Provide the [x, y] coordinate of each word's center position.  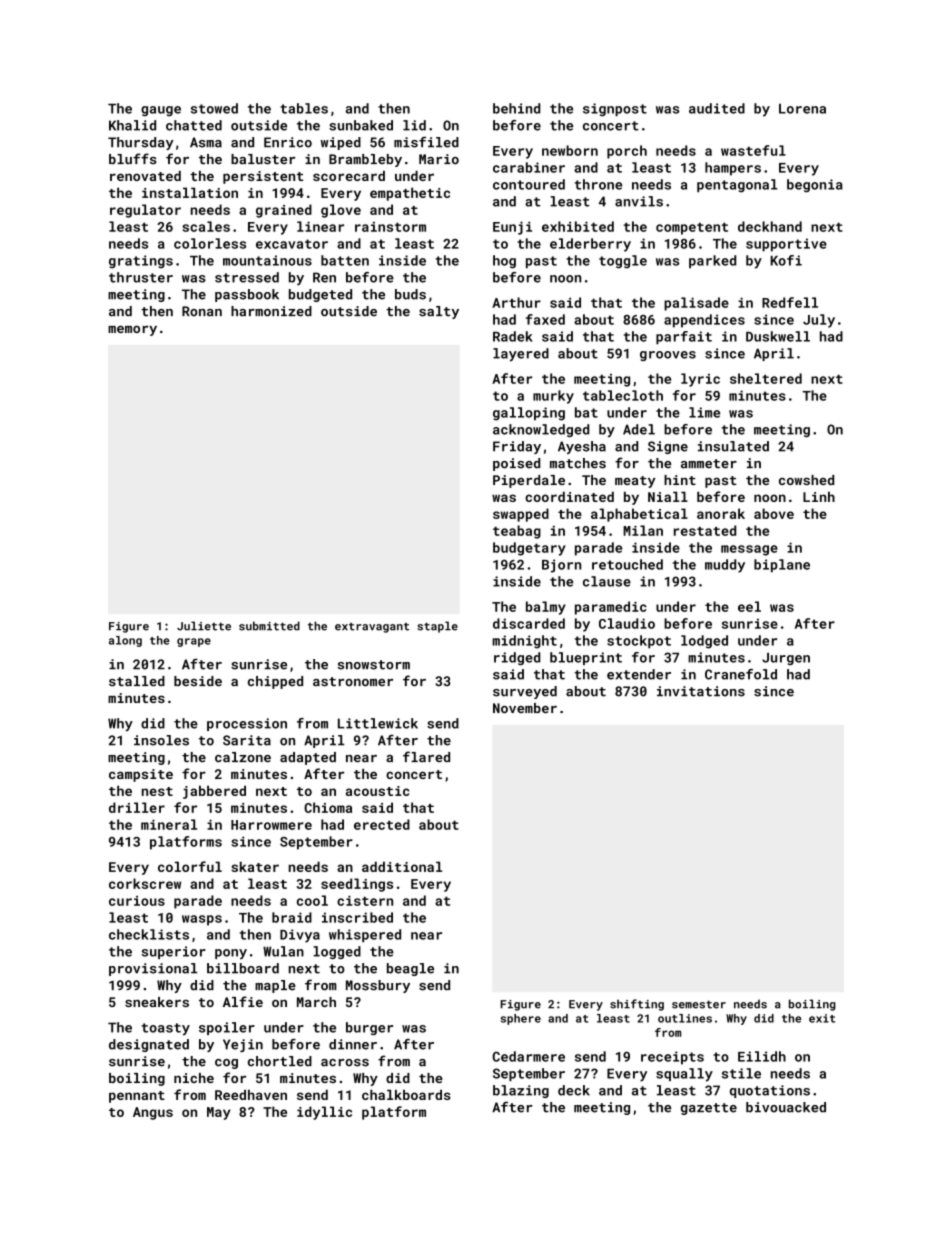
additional [402, 866]
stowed [214, 108]
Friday [517, 447]
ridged [517, 658]
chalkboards [406, 1094]
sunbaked [361, 125]
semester [699, 1004]
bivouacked [786, 1107]
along [125, 641]
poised [516, 464]
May [219, 1113]
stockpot [639, 642]
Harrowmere [271, 825]
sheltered [766, 378]
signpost [615, 110]
